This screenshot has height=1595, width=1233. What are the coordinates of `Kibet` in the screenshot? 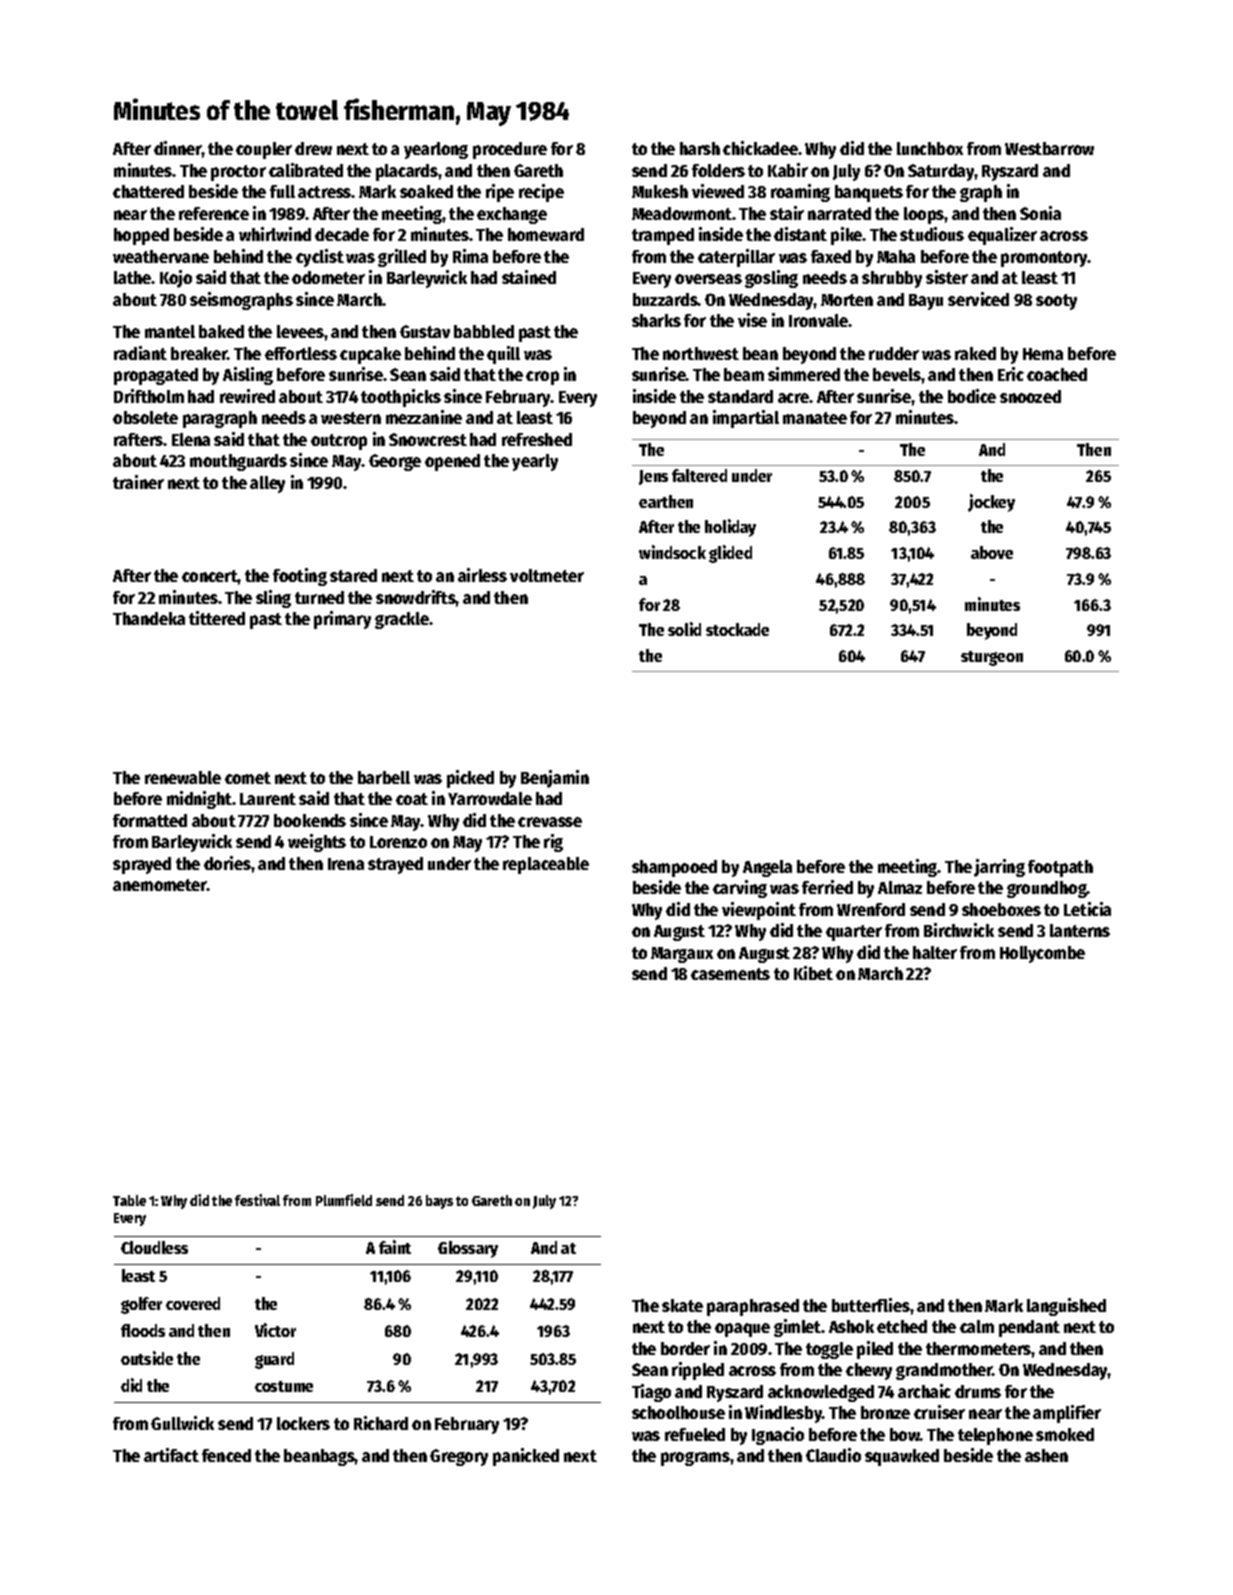 It's located at (813, 973).
